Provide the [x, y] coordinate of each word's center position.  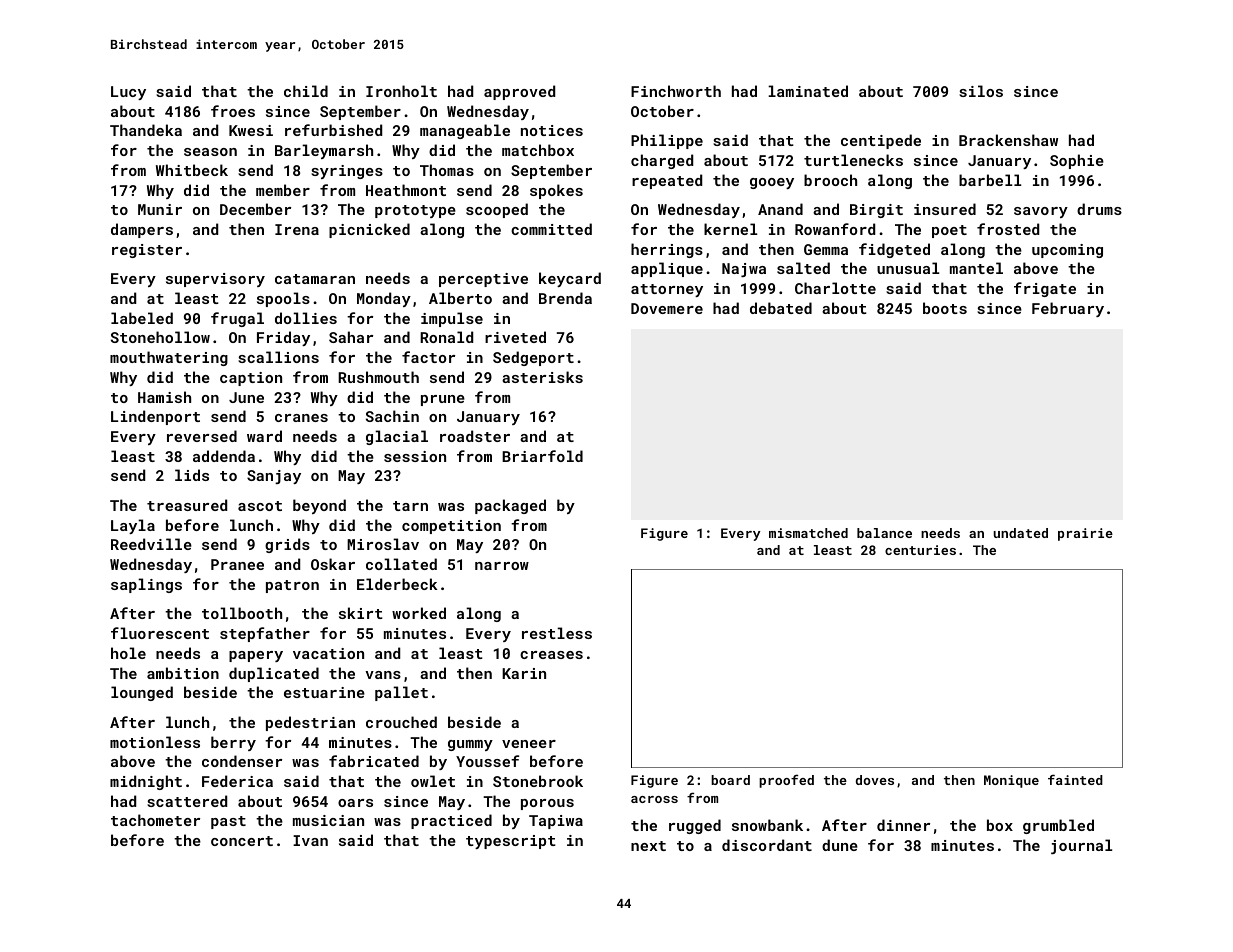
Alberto [460, 298]
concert [242, 841]
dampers [142, 230]
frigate [1045, 289]
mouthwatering [169, 358]
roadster [475, 436]
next [648, 846]
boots [945, 308]
